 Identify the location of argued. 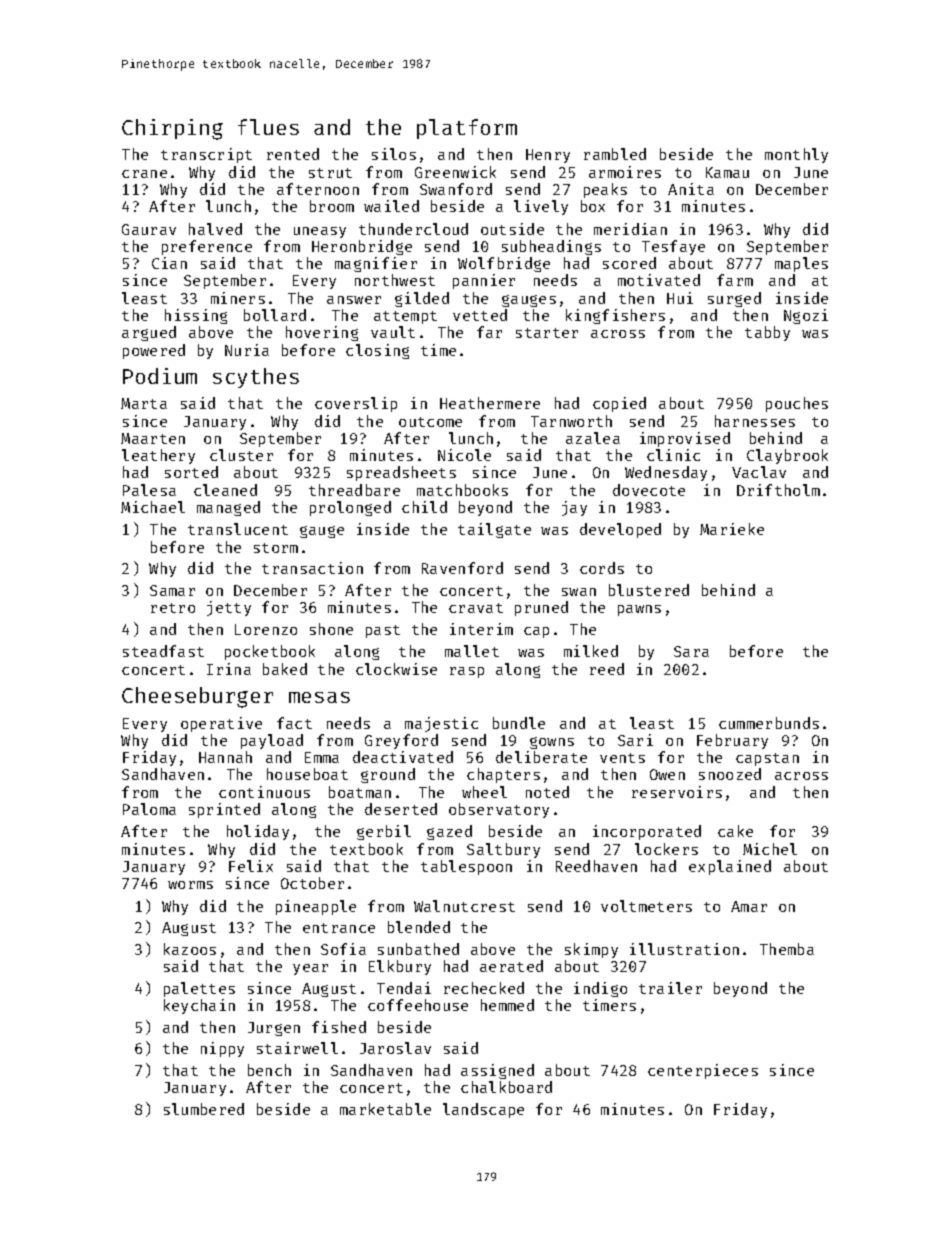
(149, 333).
